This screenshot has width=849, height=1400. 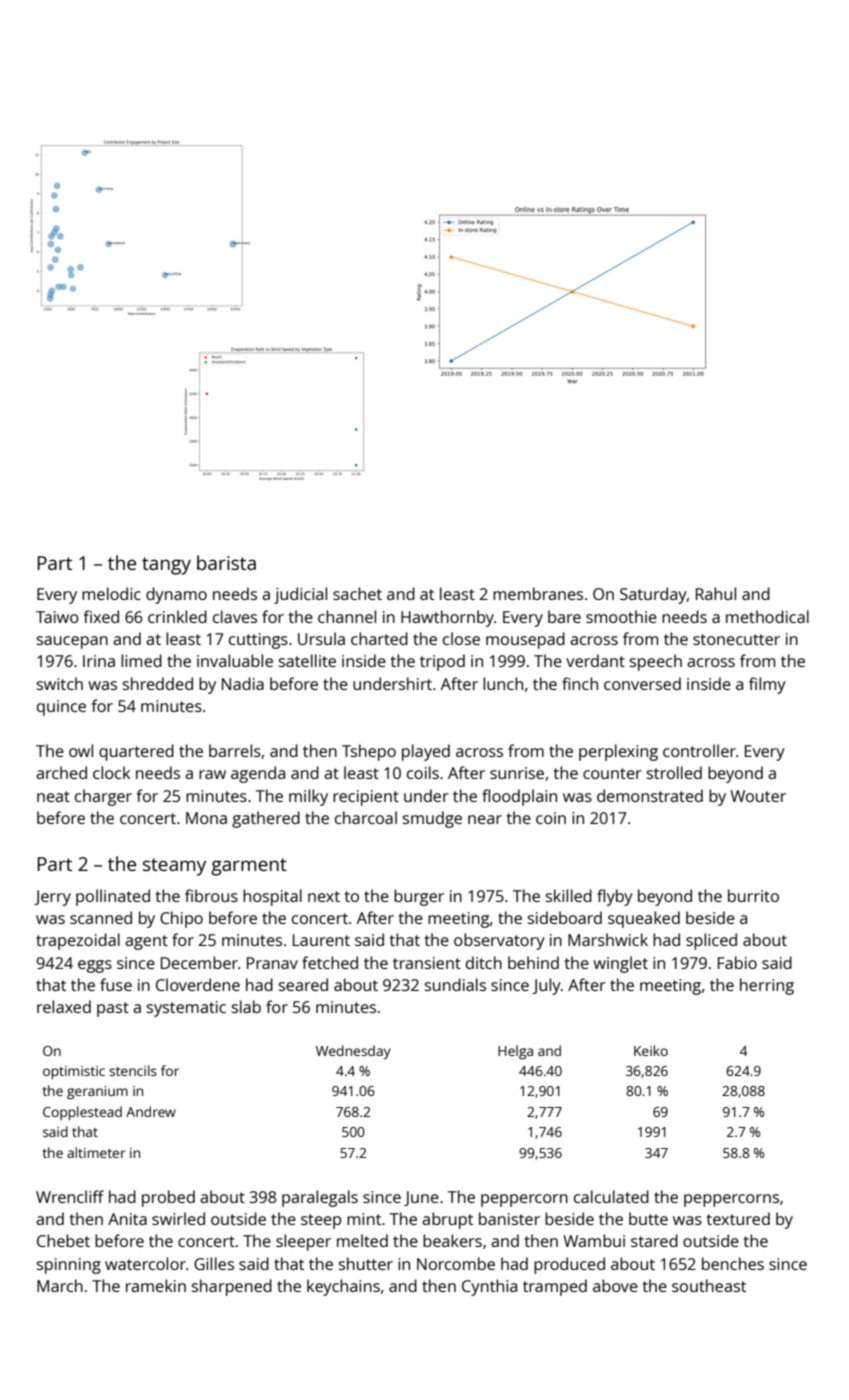 I want to click on melted, so click(x=362, y=1240).
